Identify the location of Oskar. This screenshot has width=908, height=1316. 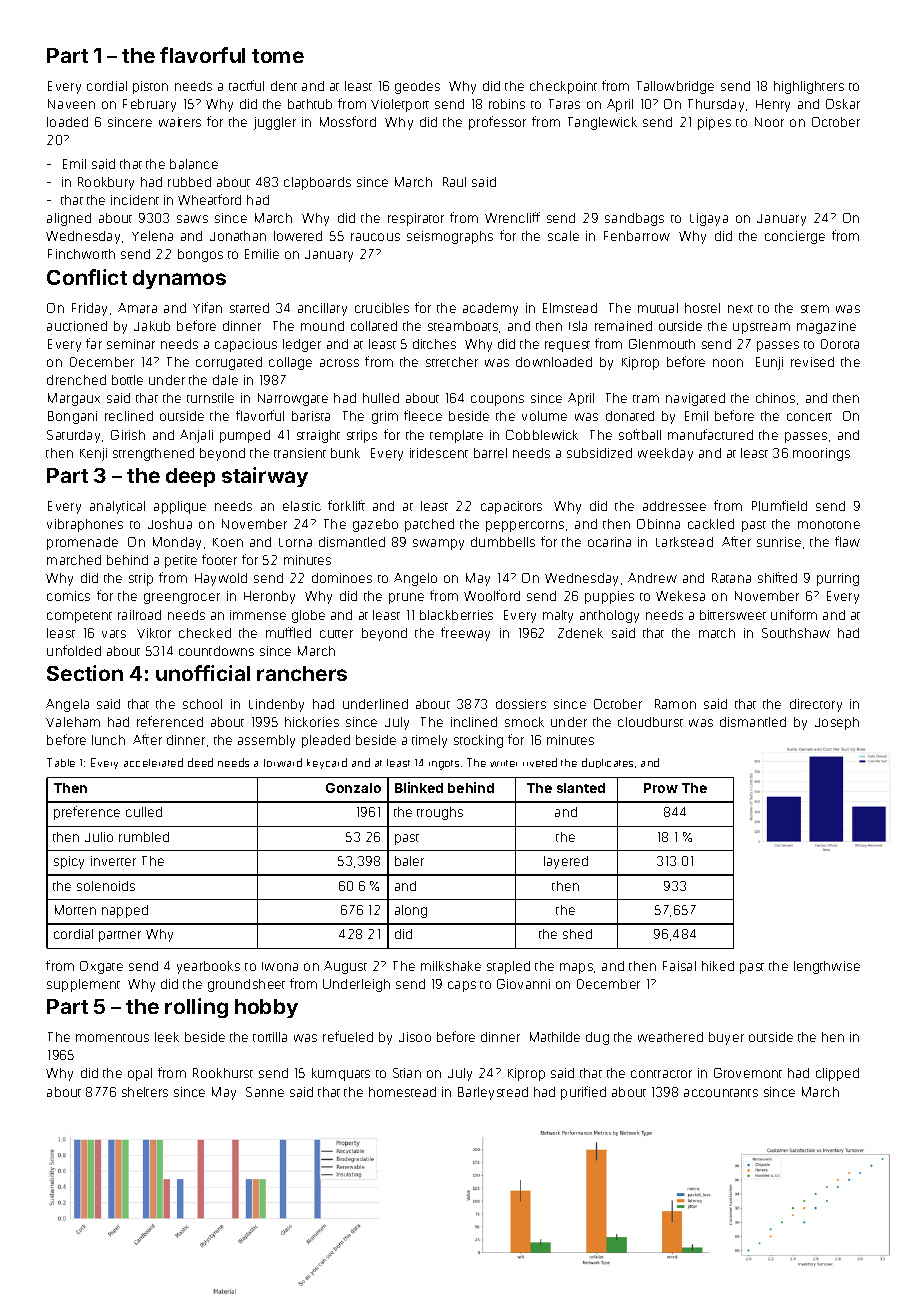
(843, 104).
